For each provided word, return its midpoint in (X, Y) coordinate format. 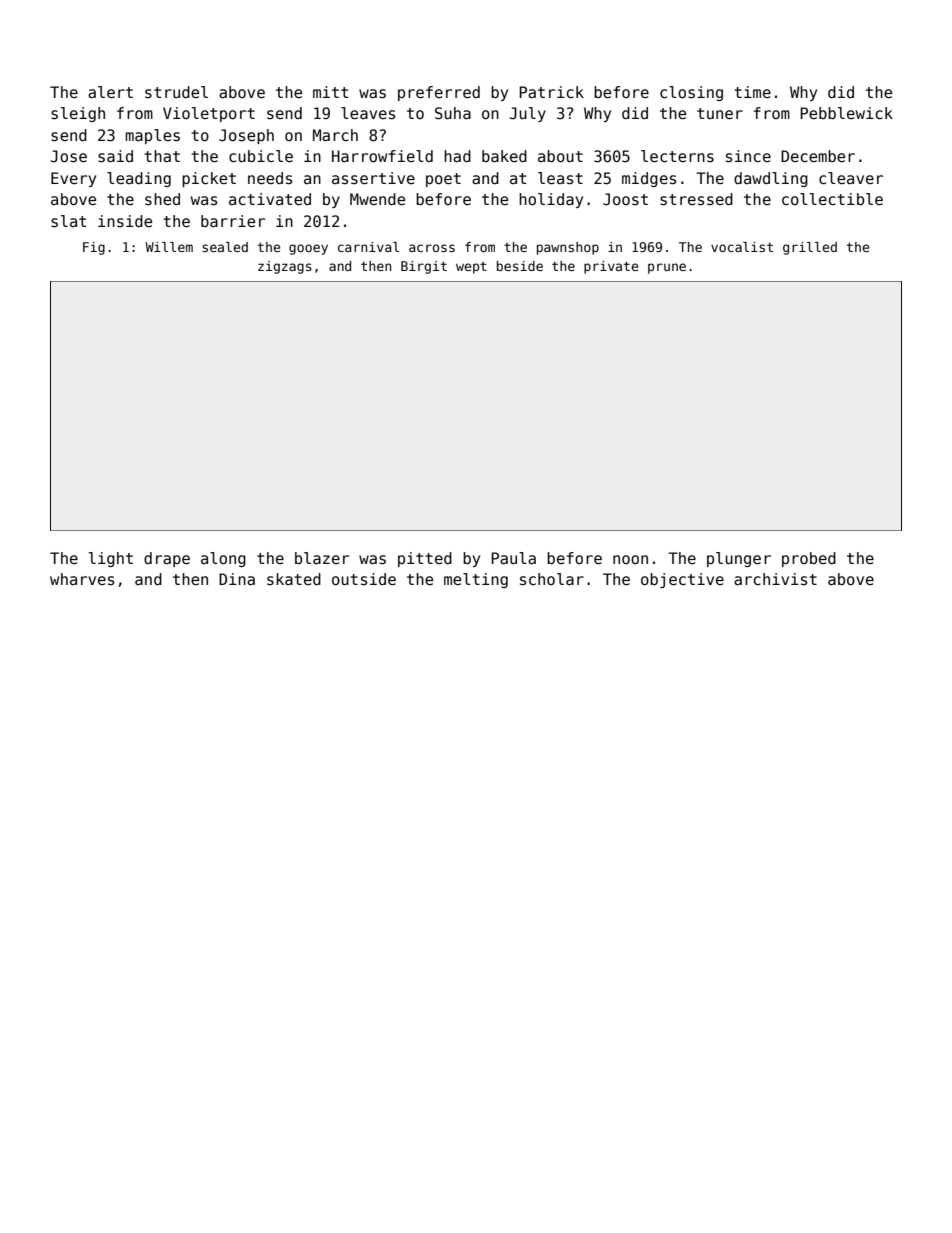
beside (520, 266)
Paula (513, 558)
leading (139, 179)
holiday (551, 200)
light (111, 559)
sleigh (78, 114)
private (611, 267)
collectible (832, 199)
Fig (94, 248)
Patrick (551, 92)
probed (809, 559)
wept (471, 268)
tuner (720, 113)
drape (167, 559)
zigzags (285, 267)
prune (667, 268)
